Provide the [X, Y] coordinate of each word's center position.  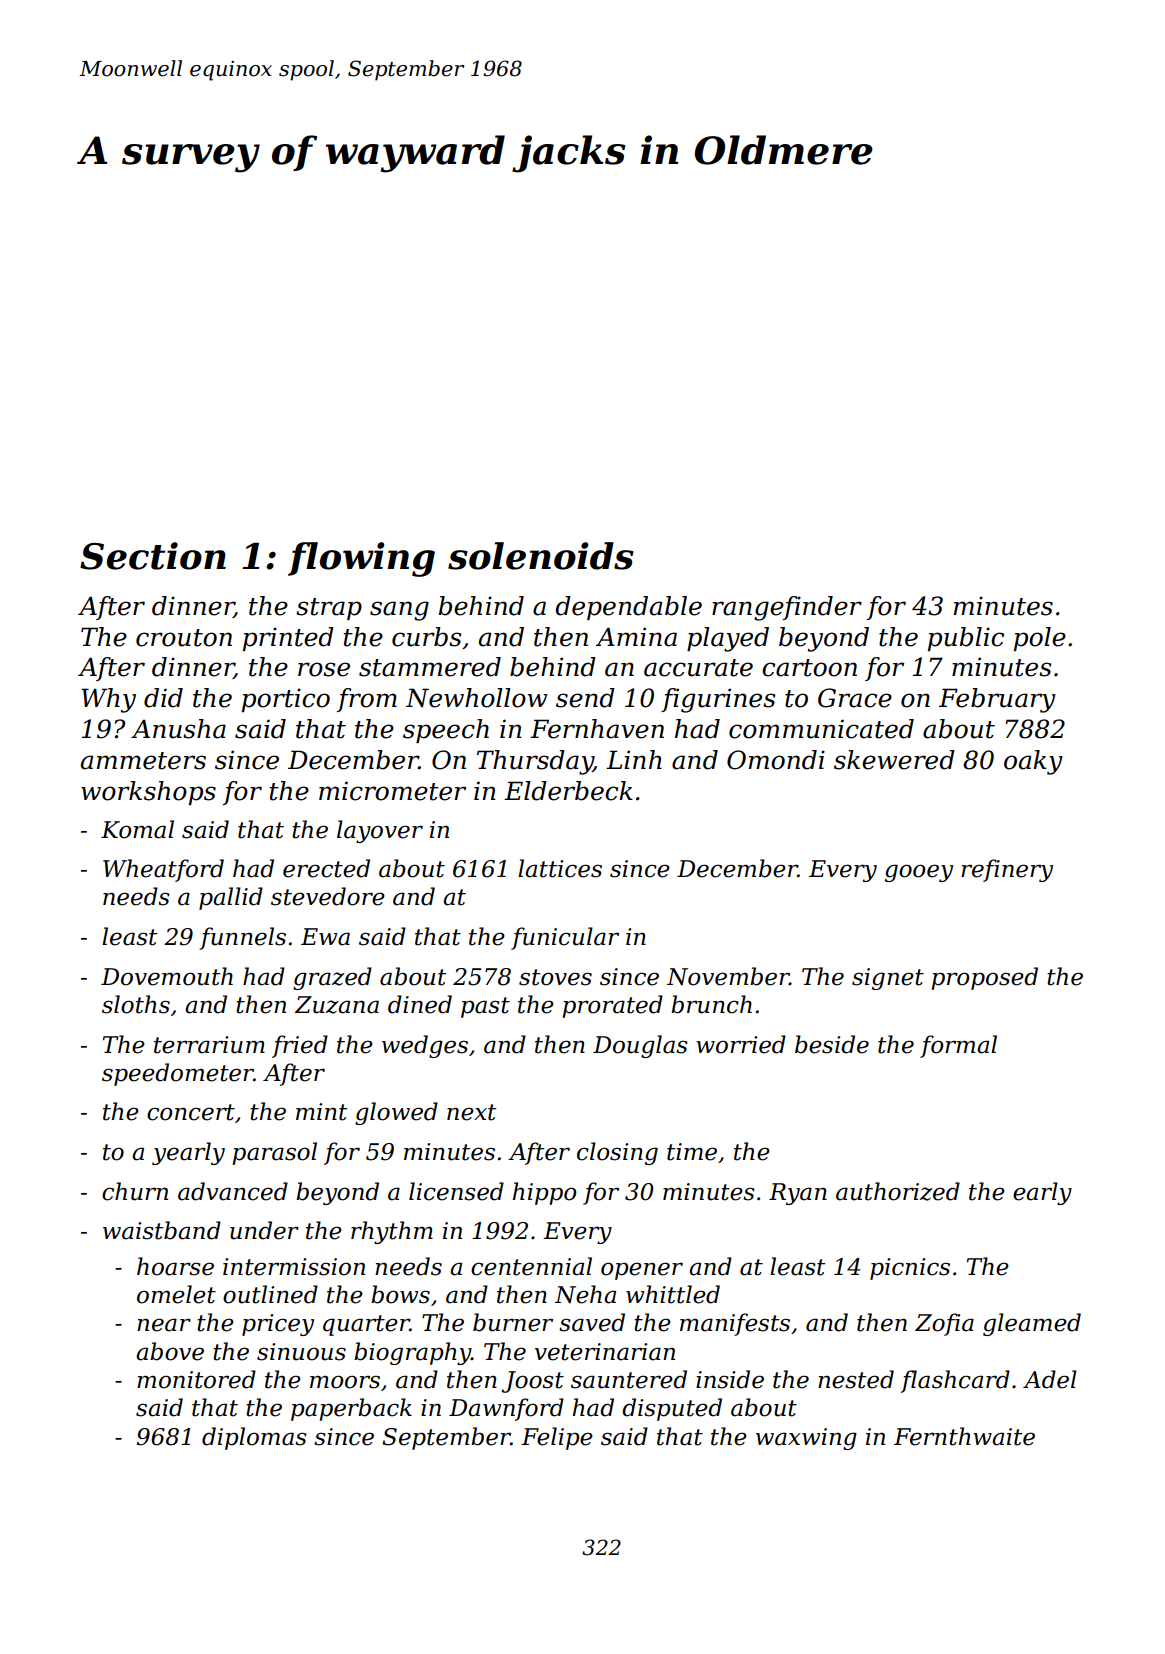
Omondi [776, 760]
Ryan [798, 1194]
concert [191, 1112]
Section [153, 556]
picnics [910, 1269]
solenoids [541, 556]
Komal [137, 829]
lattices [560, 868]
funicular [565, 938]
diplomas [254, 1438]
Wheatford [163, 870]
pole [1040, 639]
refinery [1007, 870]
